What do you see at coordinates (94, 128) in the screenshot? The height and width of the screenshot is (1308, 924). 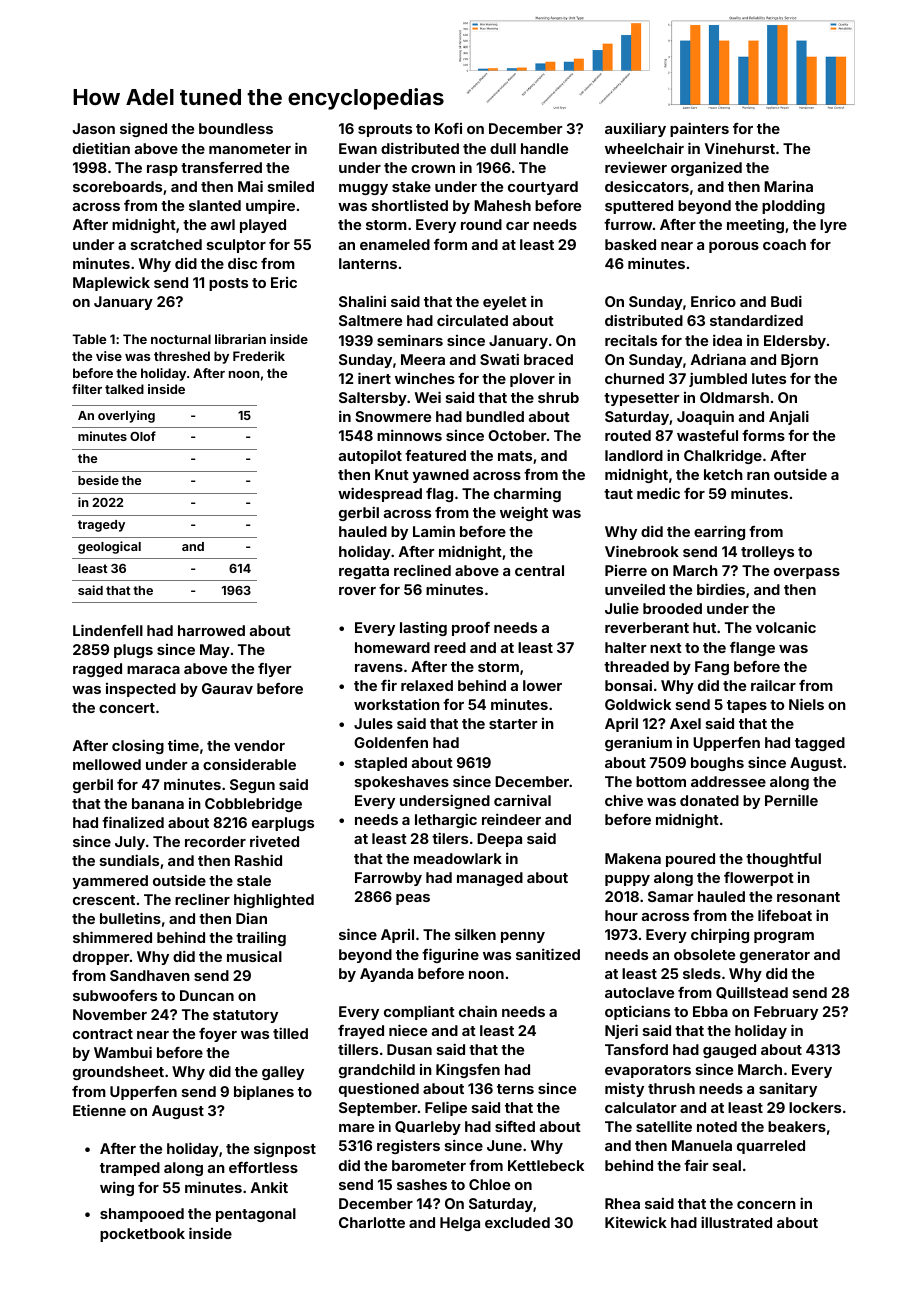 I see `Jason` at bounding box center [94, 128].
